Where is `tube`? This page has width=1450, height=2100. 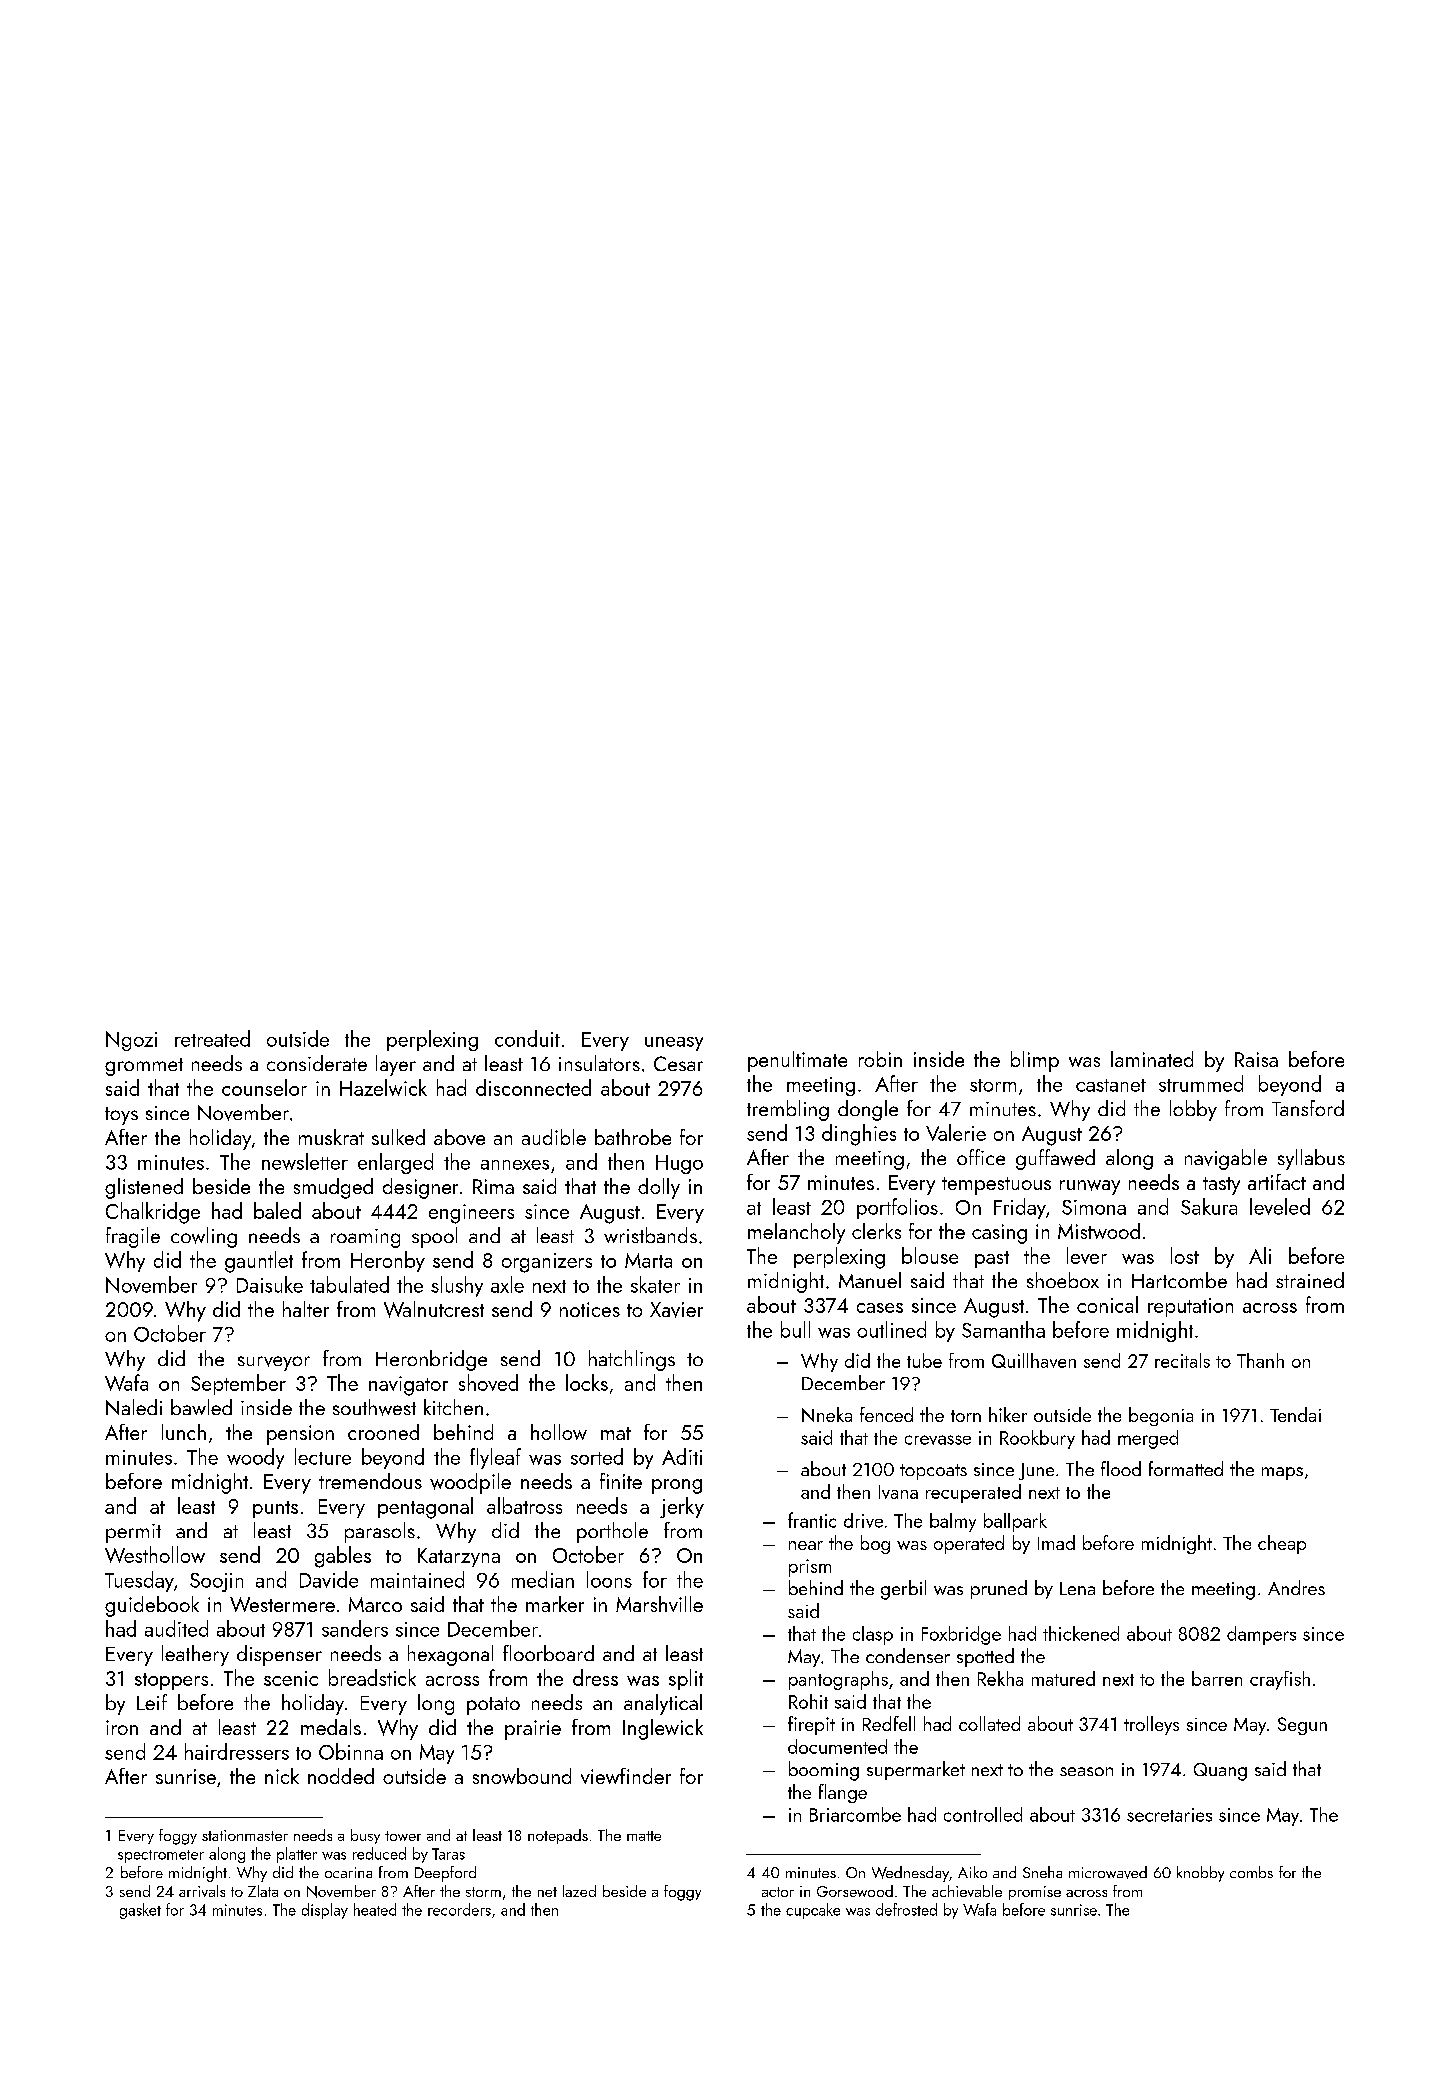 tube is located at coordinates (924, 1360).
